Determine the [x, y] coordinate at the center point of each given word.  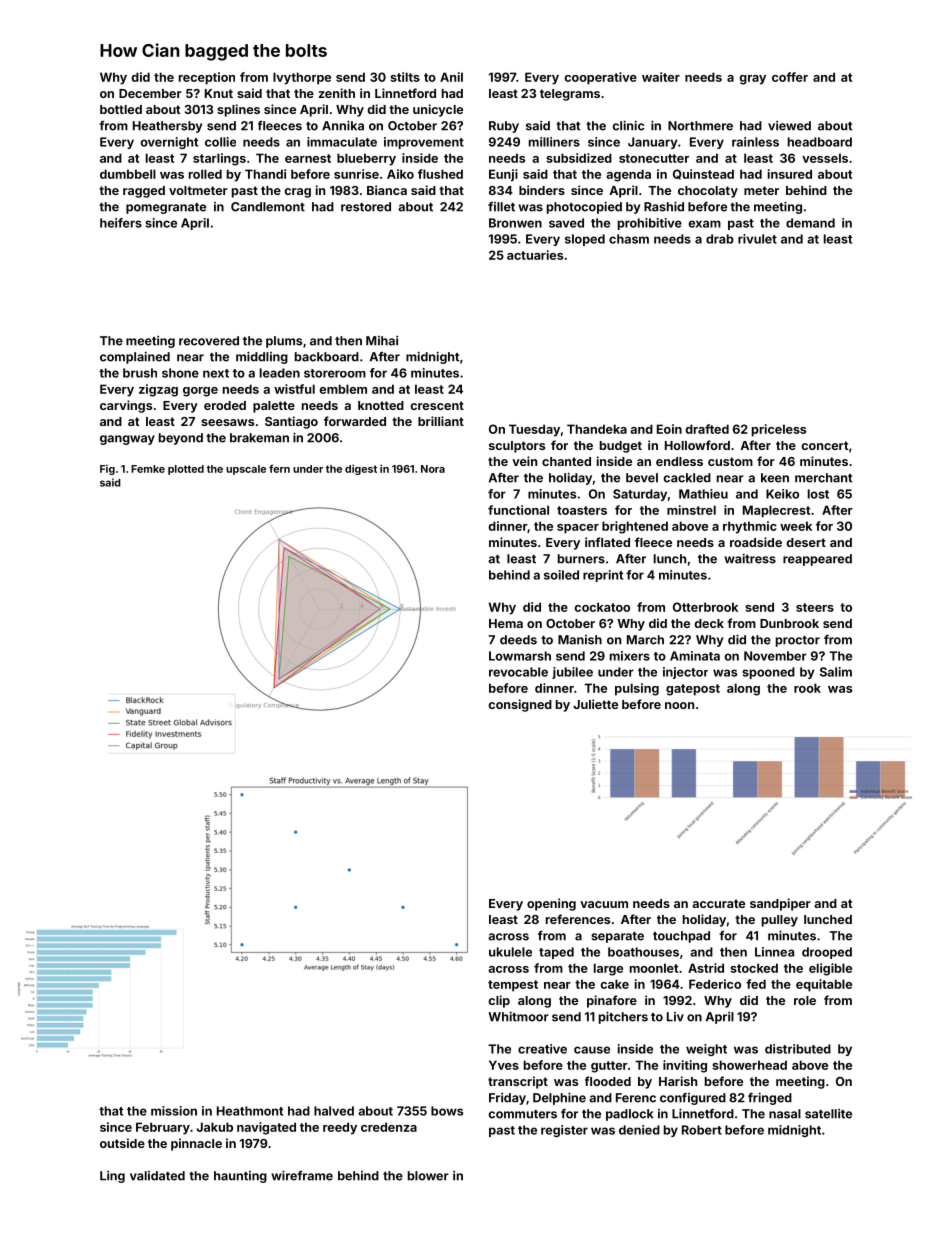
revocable [518, 672]
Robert [702, 1130]
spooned [768, 673]
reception [207, 78]
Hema [506, 623]
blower [428, 1176]
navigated [266, 1128]
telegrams [570, 95]
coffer [790, 77]
